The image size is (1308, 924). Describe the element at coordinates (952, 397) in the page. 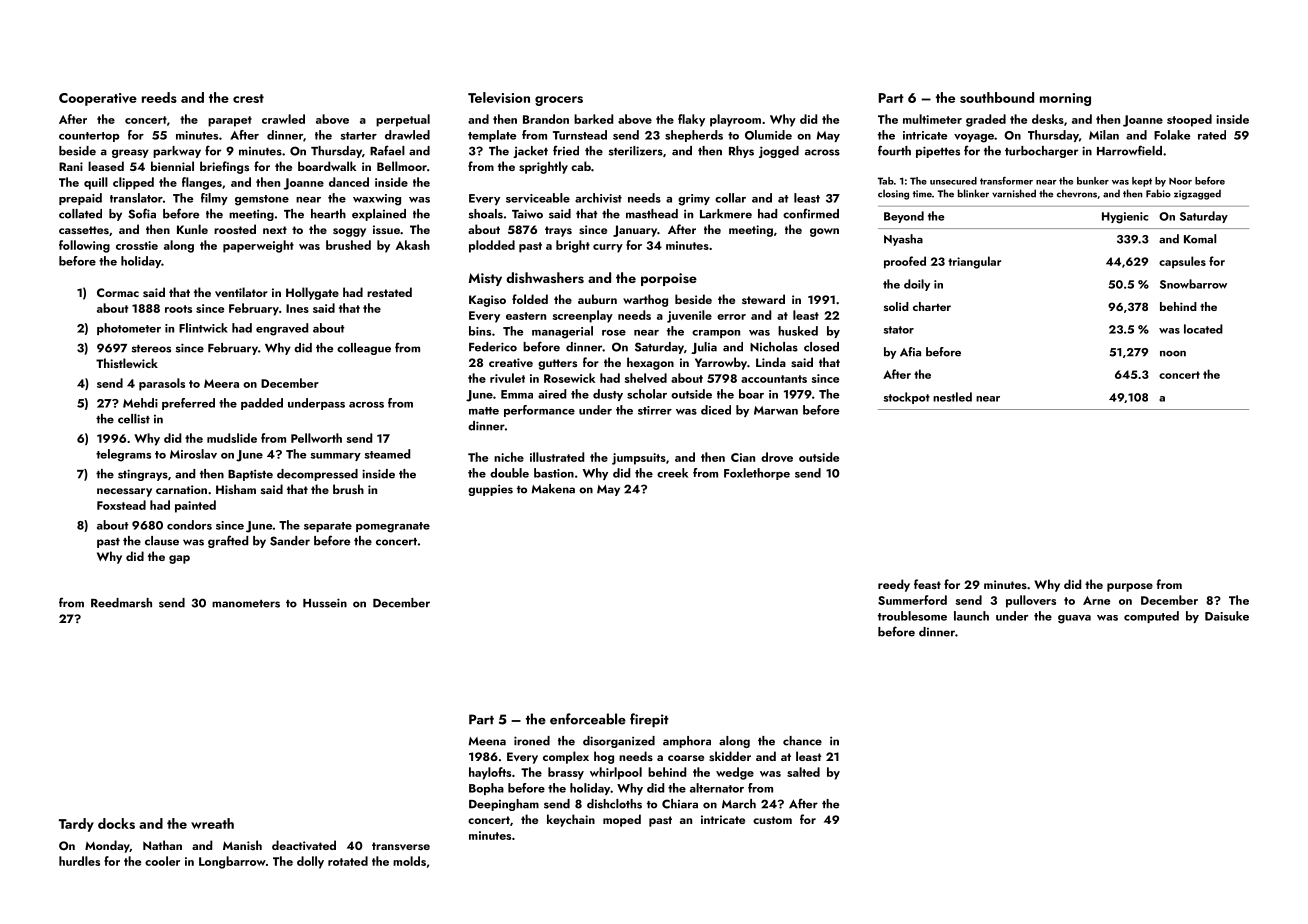

I see `nestled` at that location.
